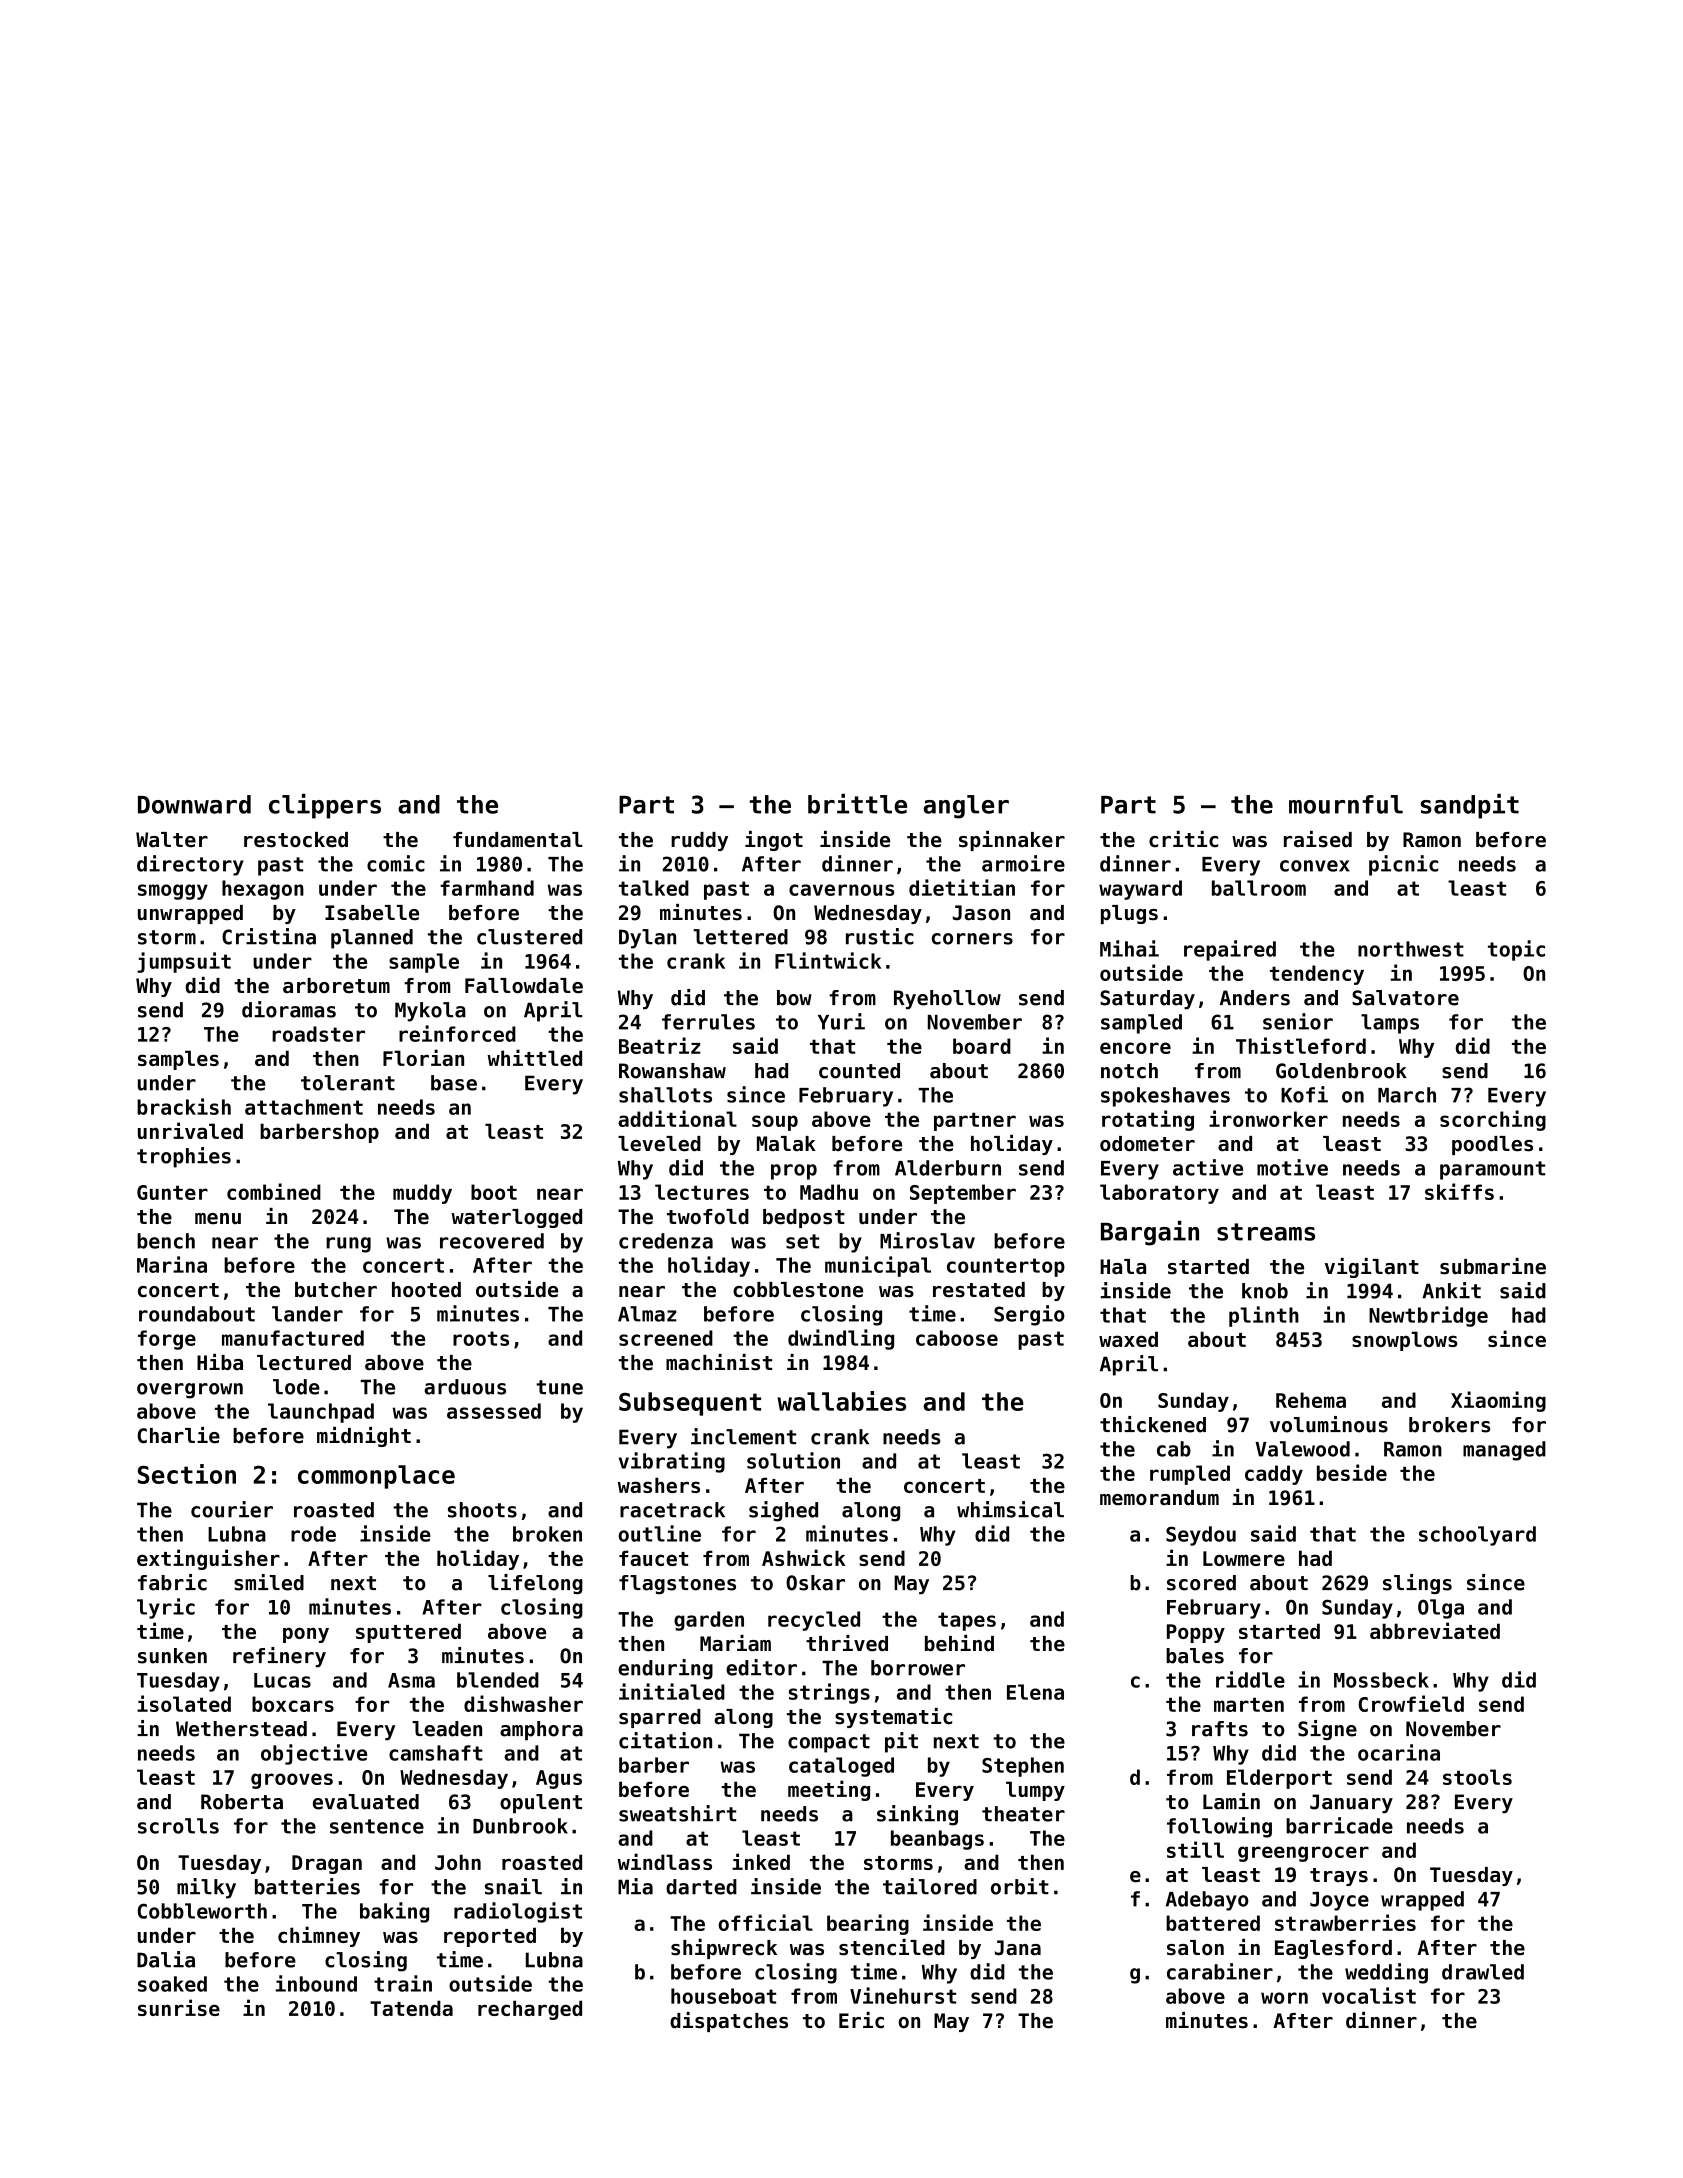 This screenshot has width=1683, height=2178. What do you see at coordinates (411, 2008) in the screenshot?
I see `Tatenda` at bounding box center [411, 2008].
